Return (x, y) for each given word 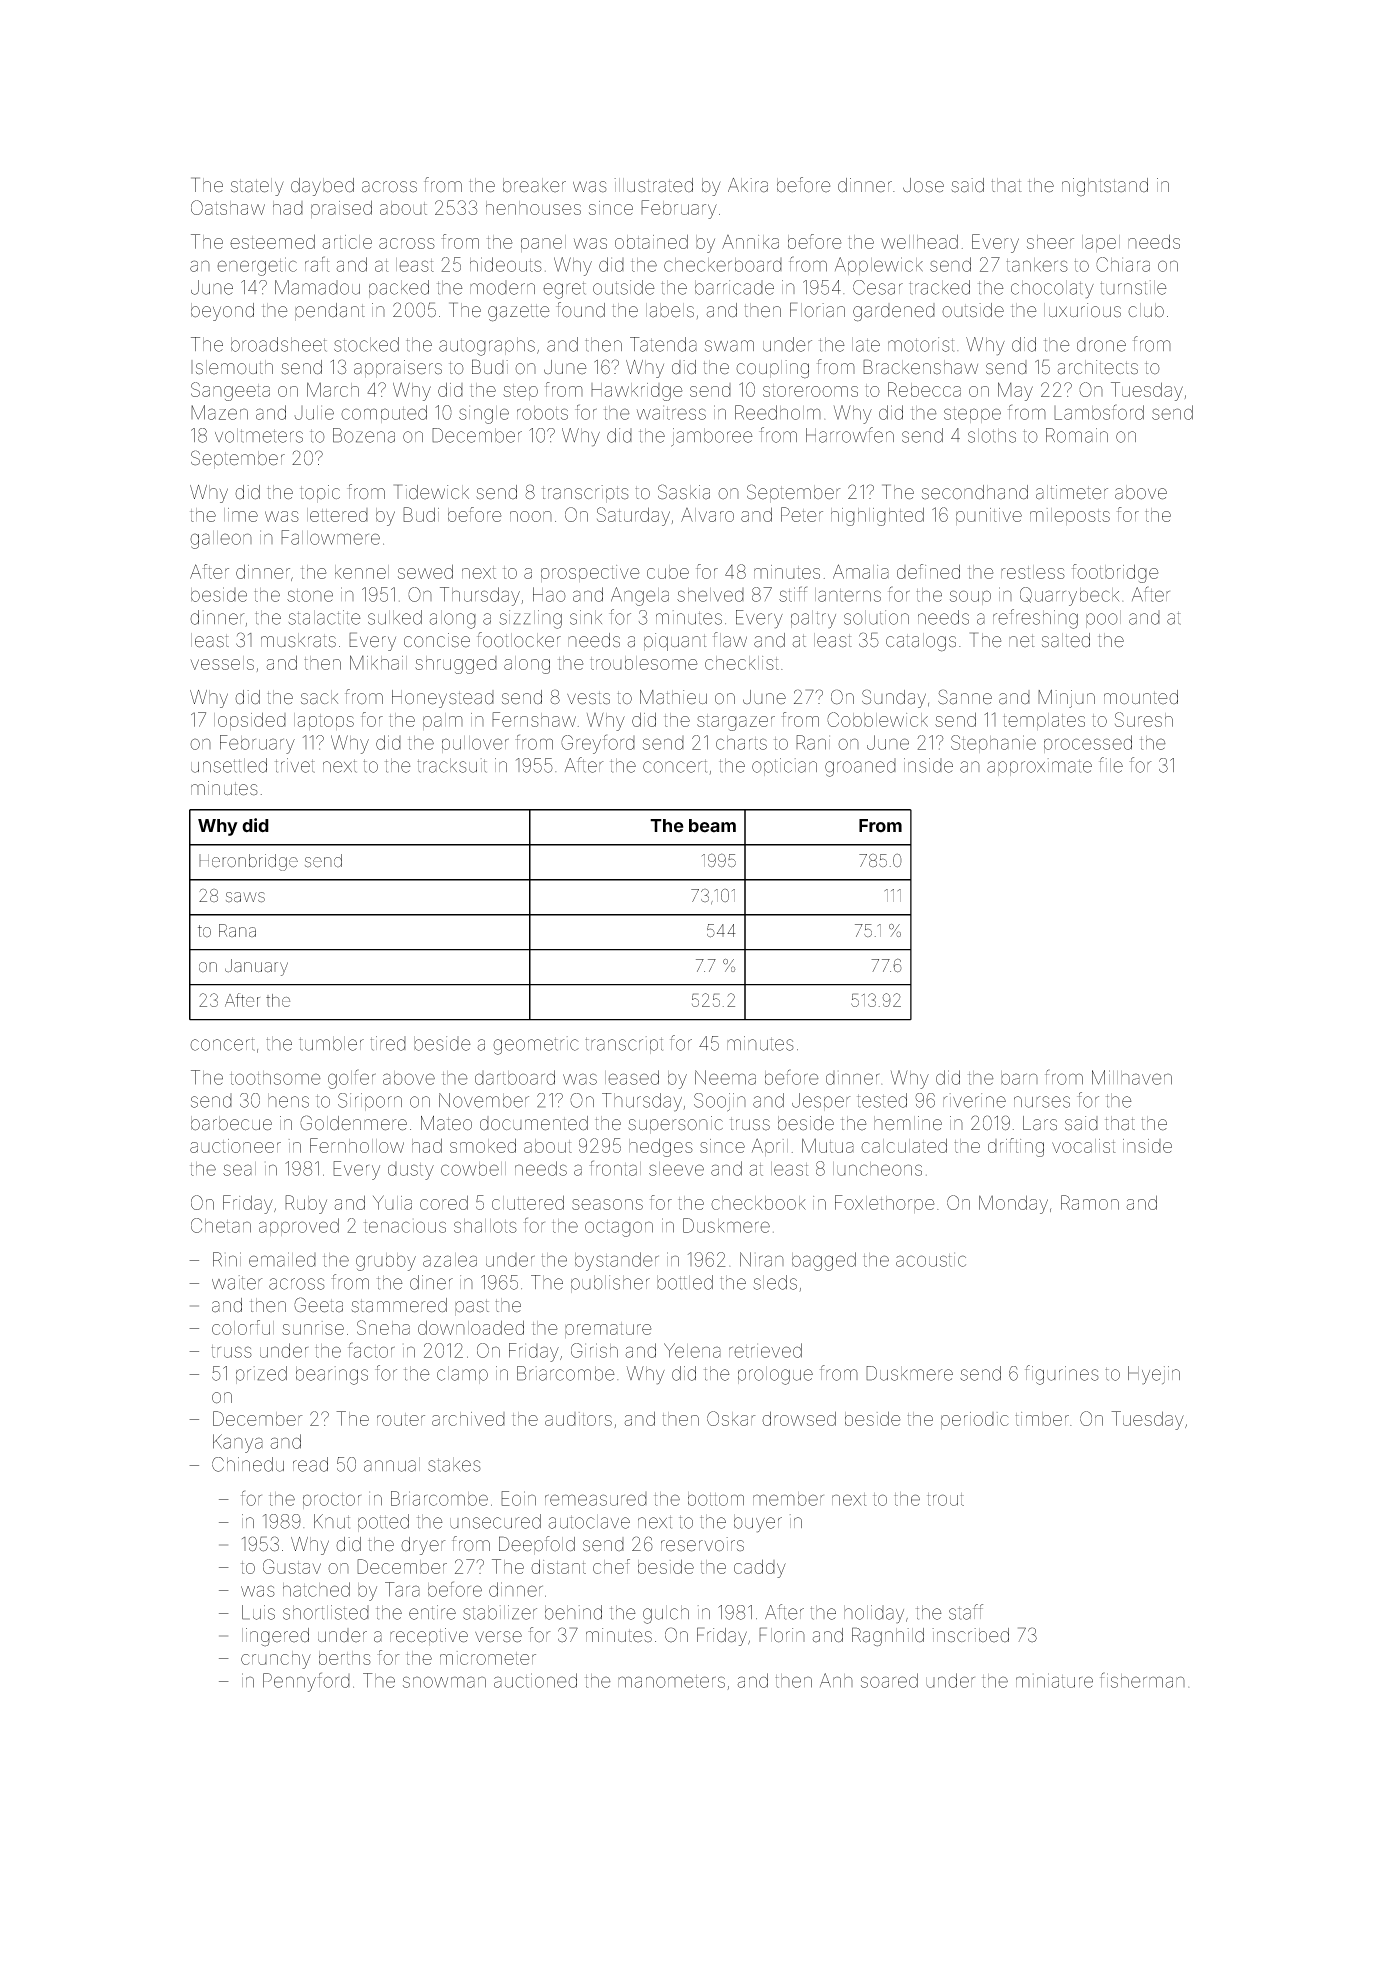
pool (1103, 619)
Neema (725, 1077)
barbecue (231, 1123)
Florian (817, 310)
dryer (423, 1546)
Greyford (598, 744)
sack (319, 697)
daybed (322, 187)
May (1015, 391)
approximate (1039, 767)
